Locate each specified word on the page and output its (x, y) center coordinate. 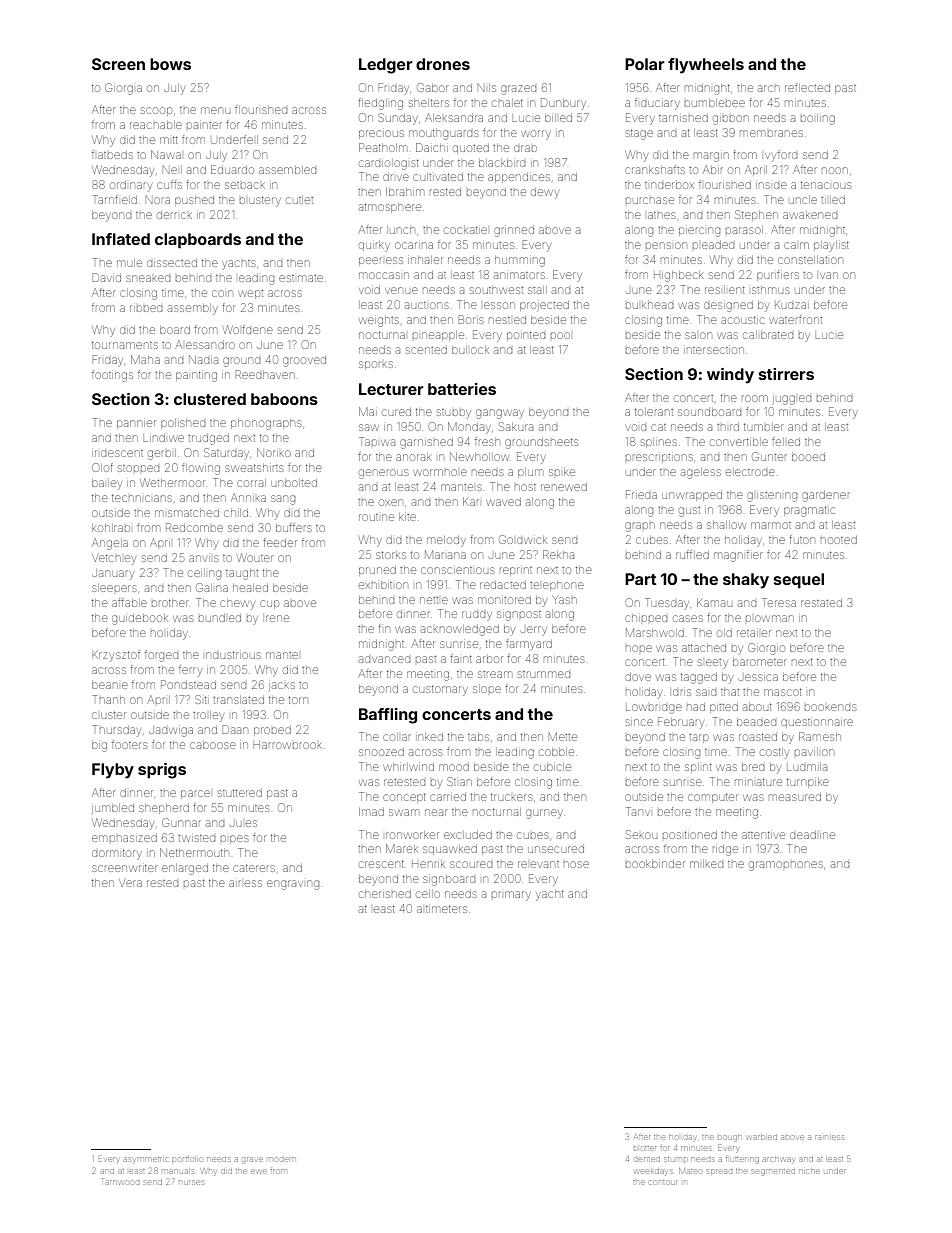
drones (443, 64)
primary (511, 896)
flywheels (706, 66)
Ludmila (807, 767)
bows (170, 64)
